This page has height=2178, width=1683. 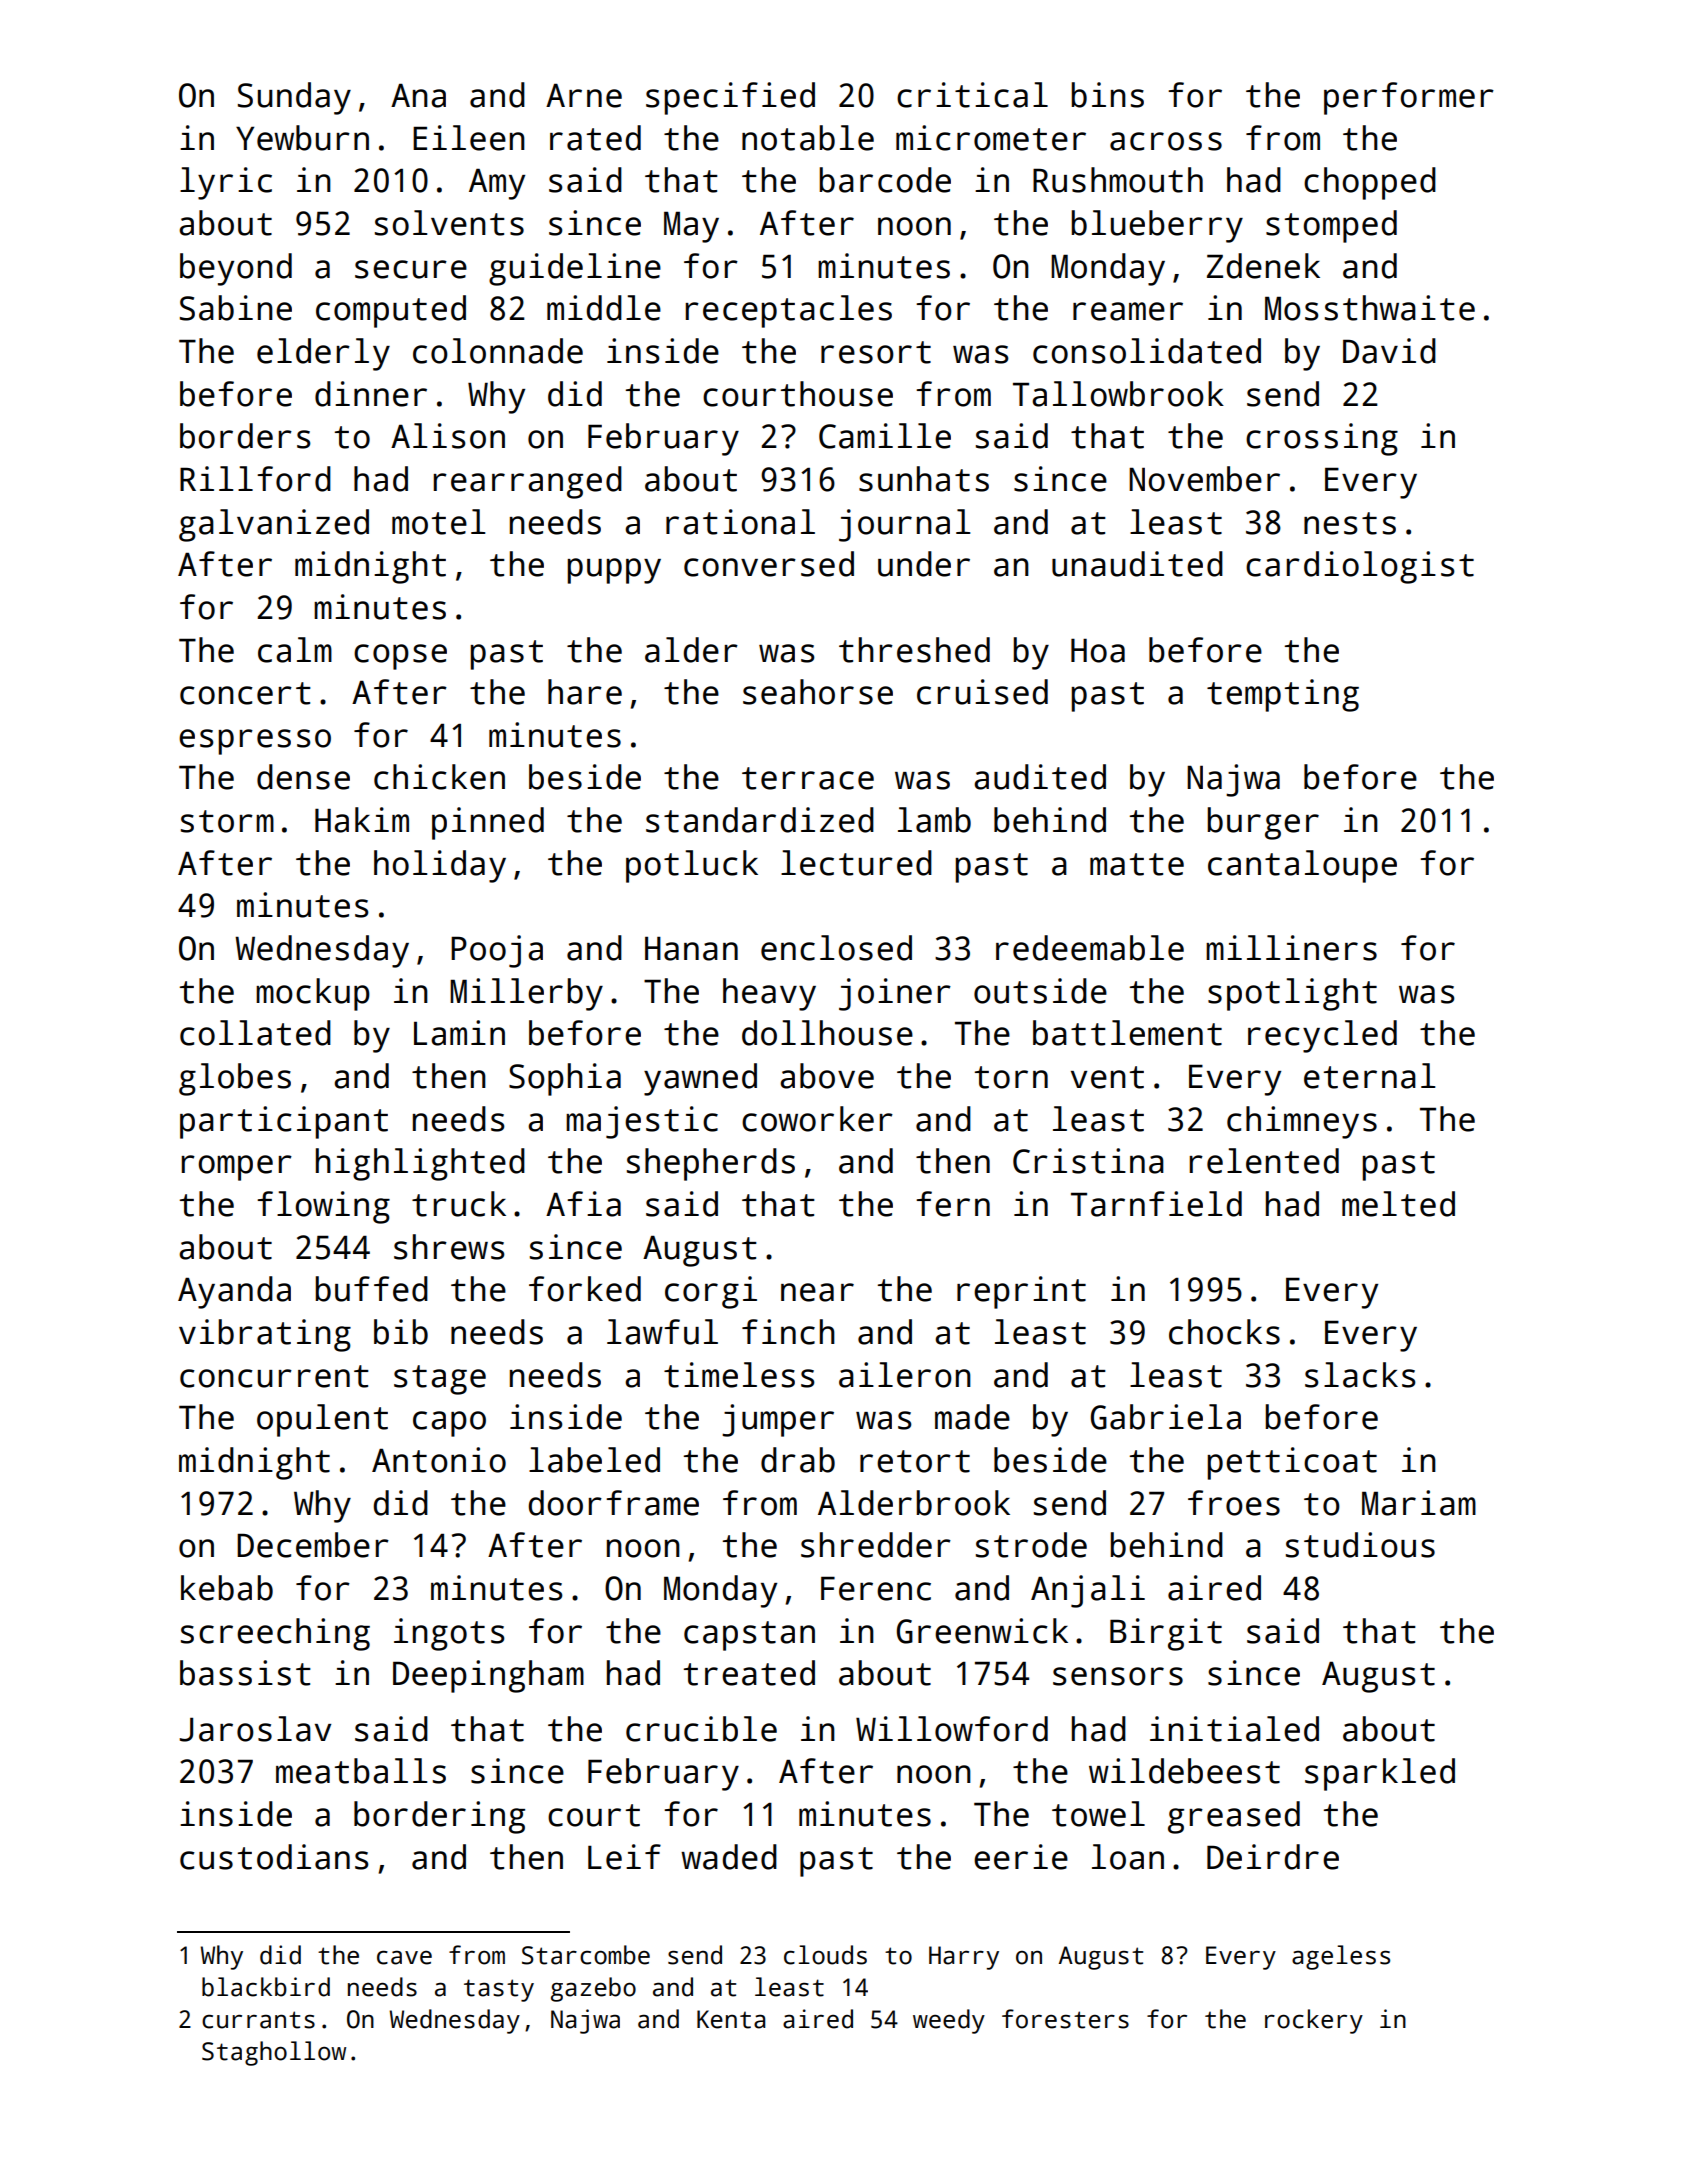 I want to click on custodians, so click(x=274, y=1857).
